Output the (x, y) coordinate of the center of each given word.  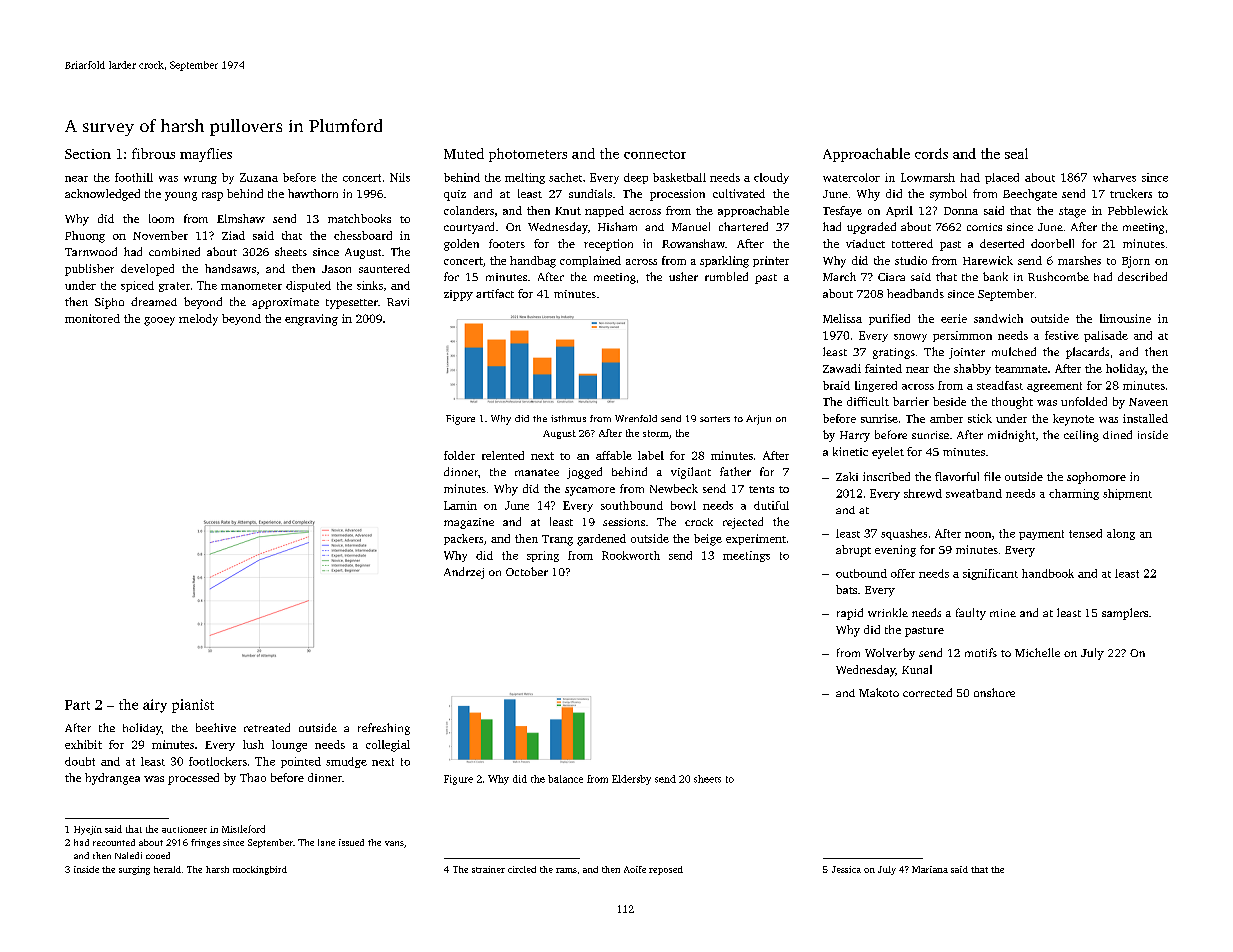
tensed (1085, 533)
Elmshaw (241, 218)
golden (461, 245)
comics (984, 227)
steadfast (1000, 385)
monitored (92, 318)
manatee (537, 472)
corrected (927, 692)
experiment (756, 539)
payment (1041, 535)
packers (463, 539)
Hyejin (88, 830)
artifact (495, 293)
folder (459, 455)
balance (565, 779)
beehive (216, 727)
